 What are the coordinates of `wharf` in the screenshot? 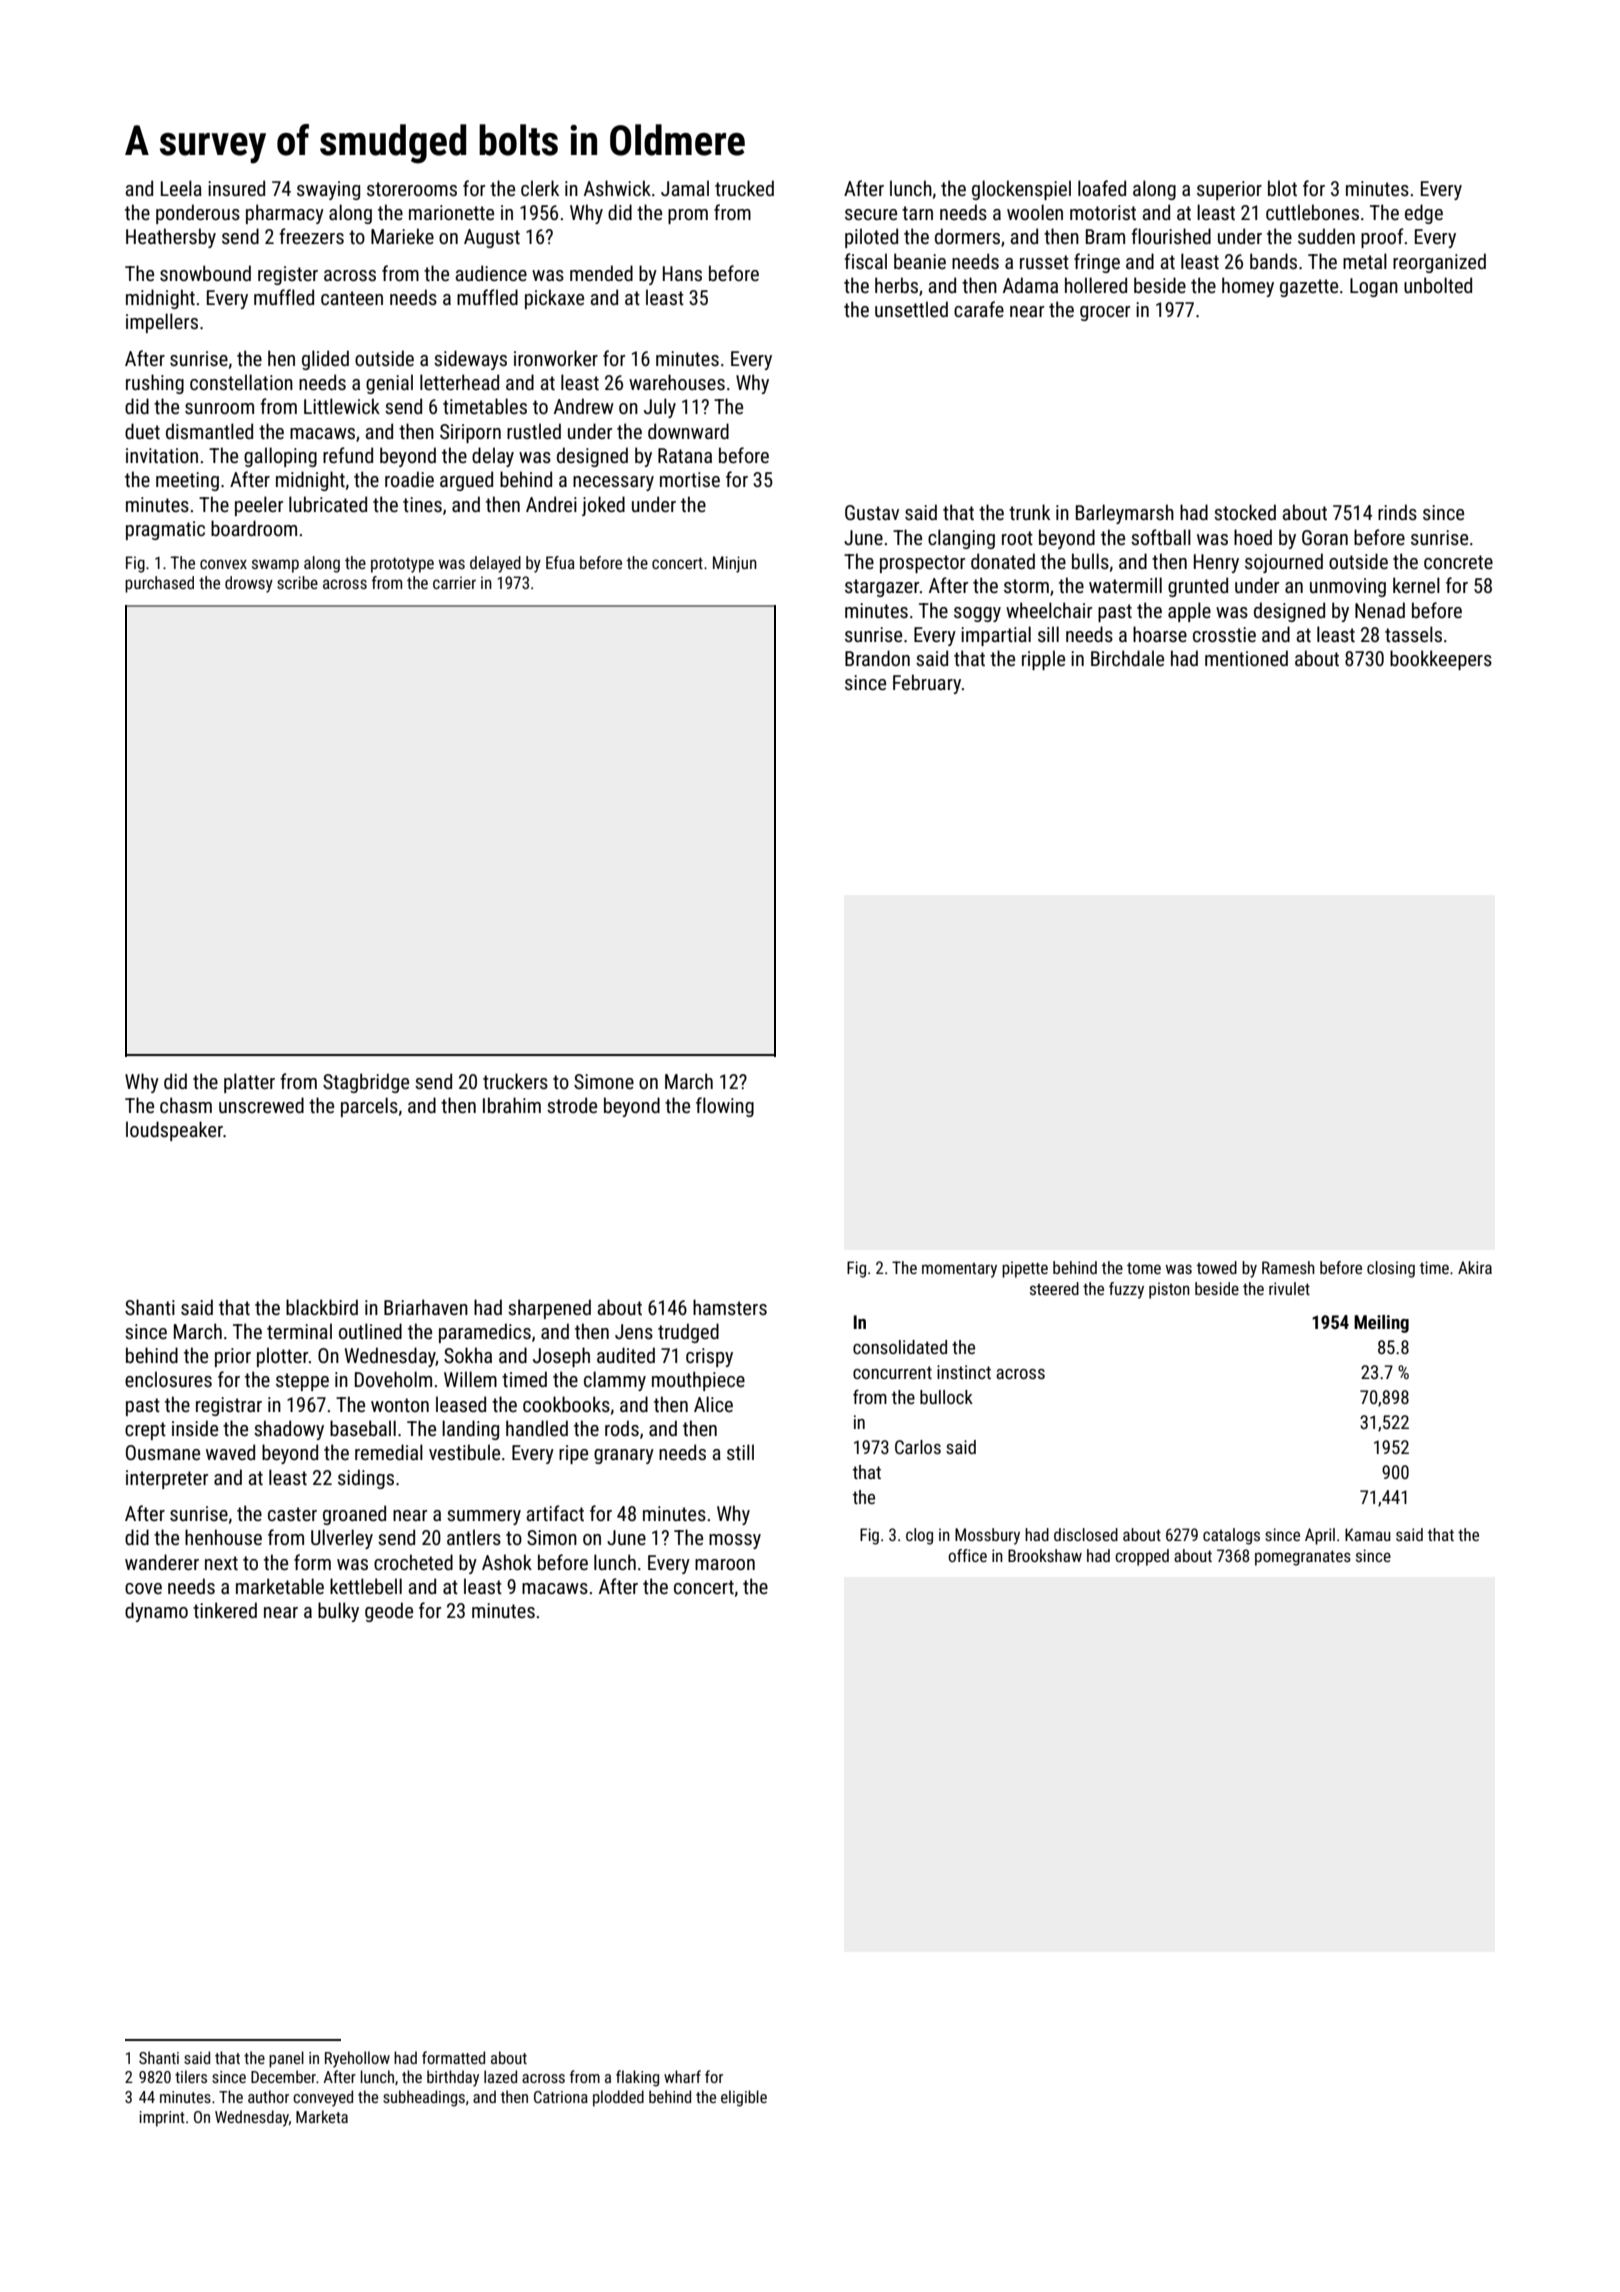 It's located at (682, 2076).
